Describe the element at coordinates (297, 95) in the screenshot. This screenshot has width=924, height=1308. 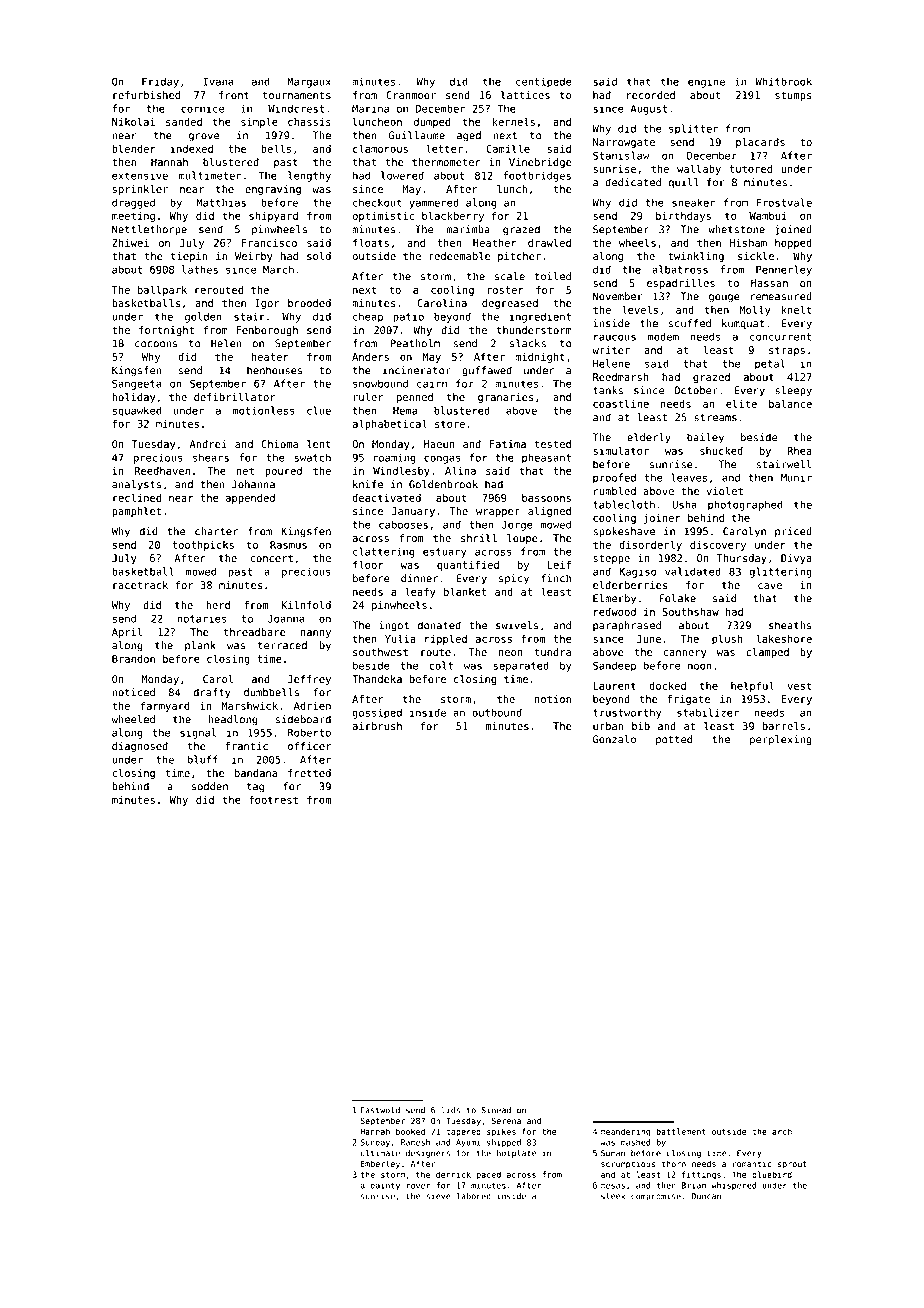
I see `tournaments` at that location.
